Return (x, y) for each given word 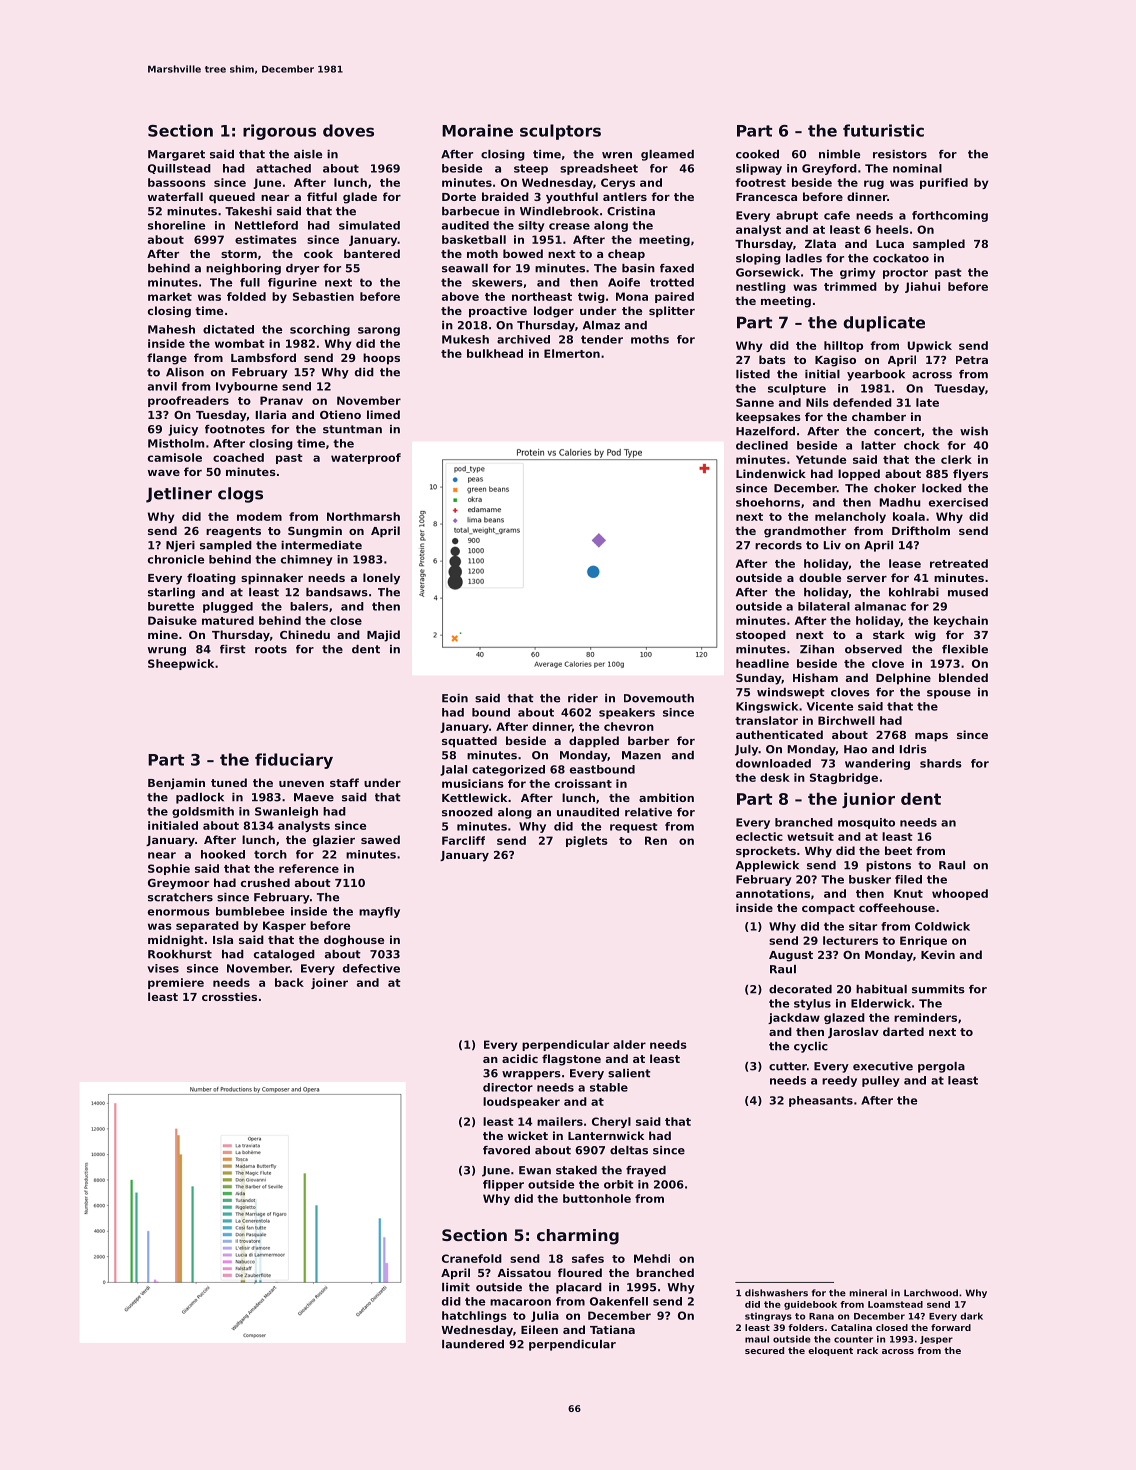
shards (941, 763)
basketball (474, 239)
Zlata (820, 243)
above (460, 296)
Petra (972, 360)
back (289, 982)
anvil (162, 386)
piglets (587, 841)
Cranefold (472, 1258)
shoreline (176, 225)
